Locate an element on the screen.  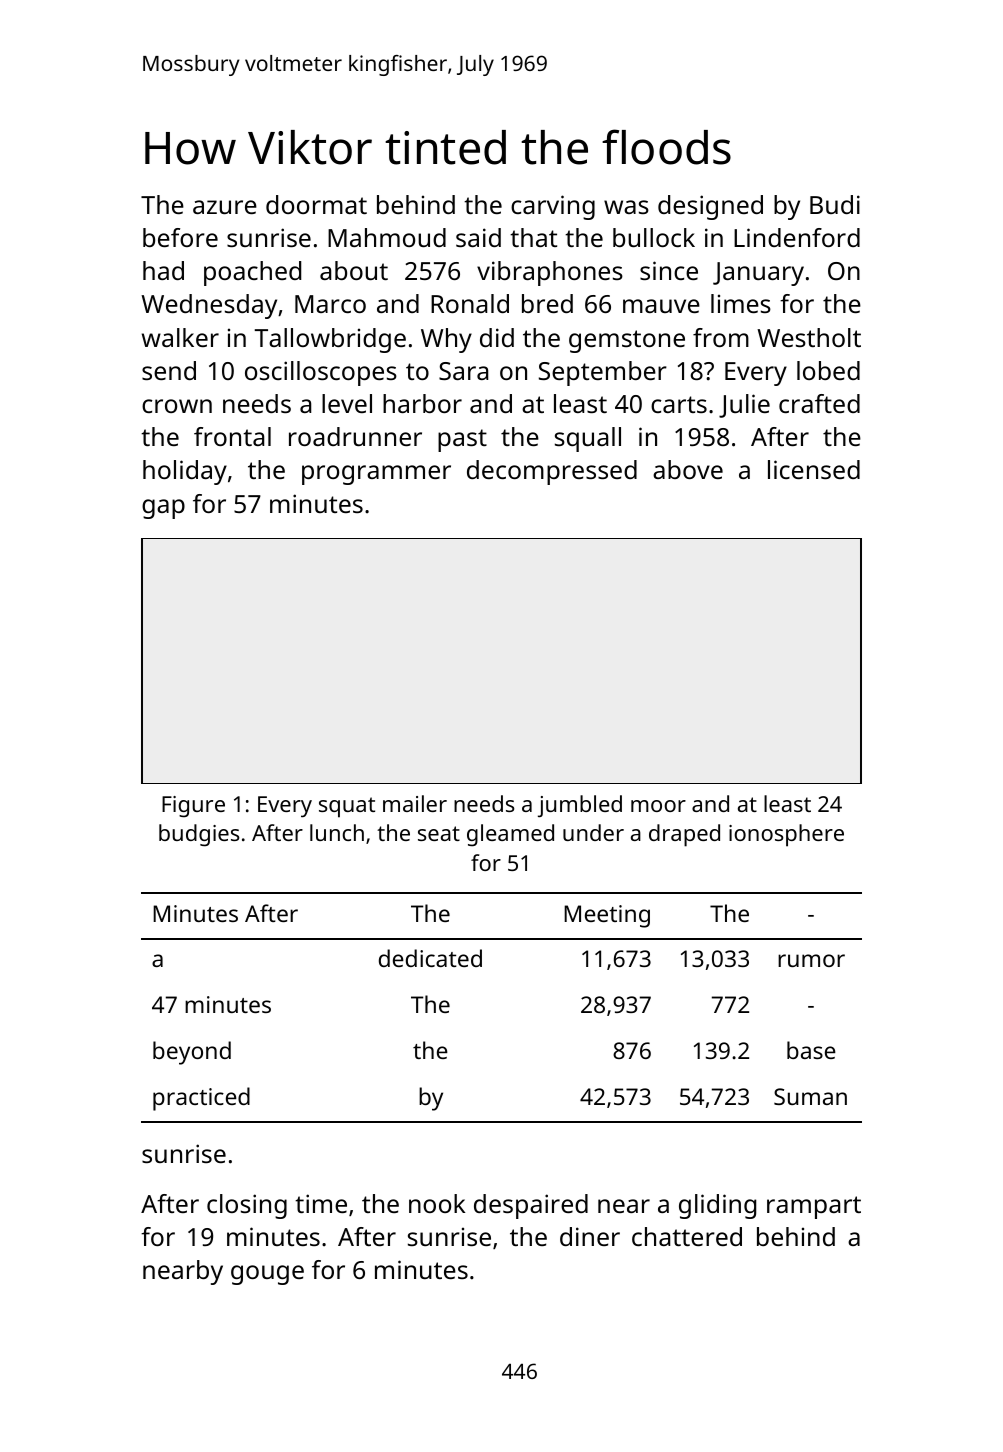
carts is located at coordinates (679, 404).
